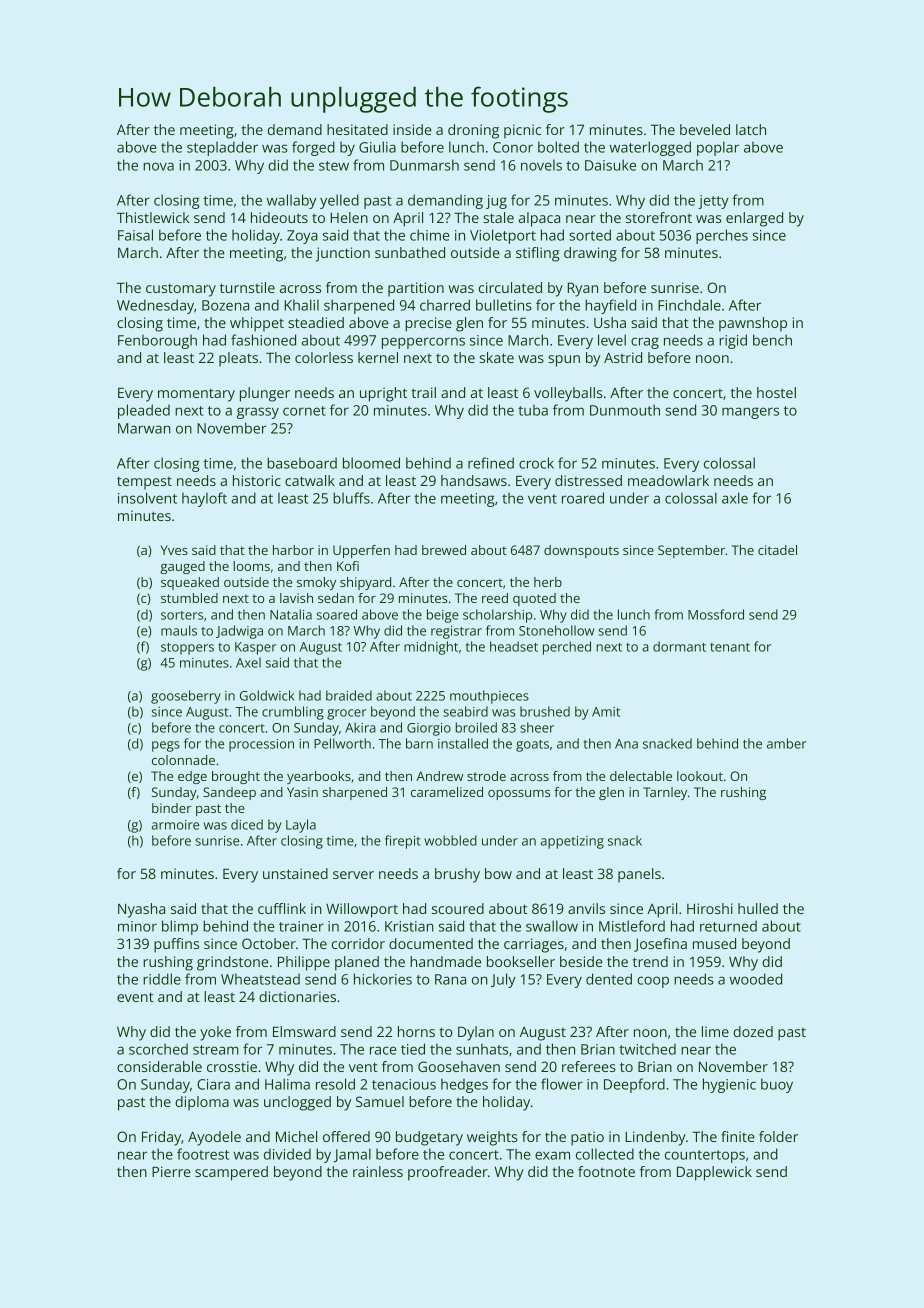 This screenshot has height=1308, width=924. What do you see at coordinates (665, 793) in the screenshot?
I see `Tarnley` at bounding box center [665, 793].
